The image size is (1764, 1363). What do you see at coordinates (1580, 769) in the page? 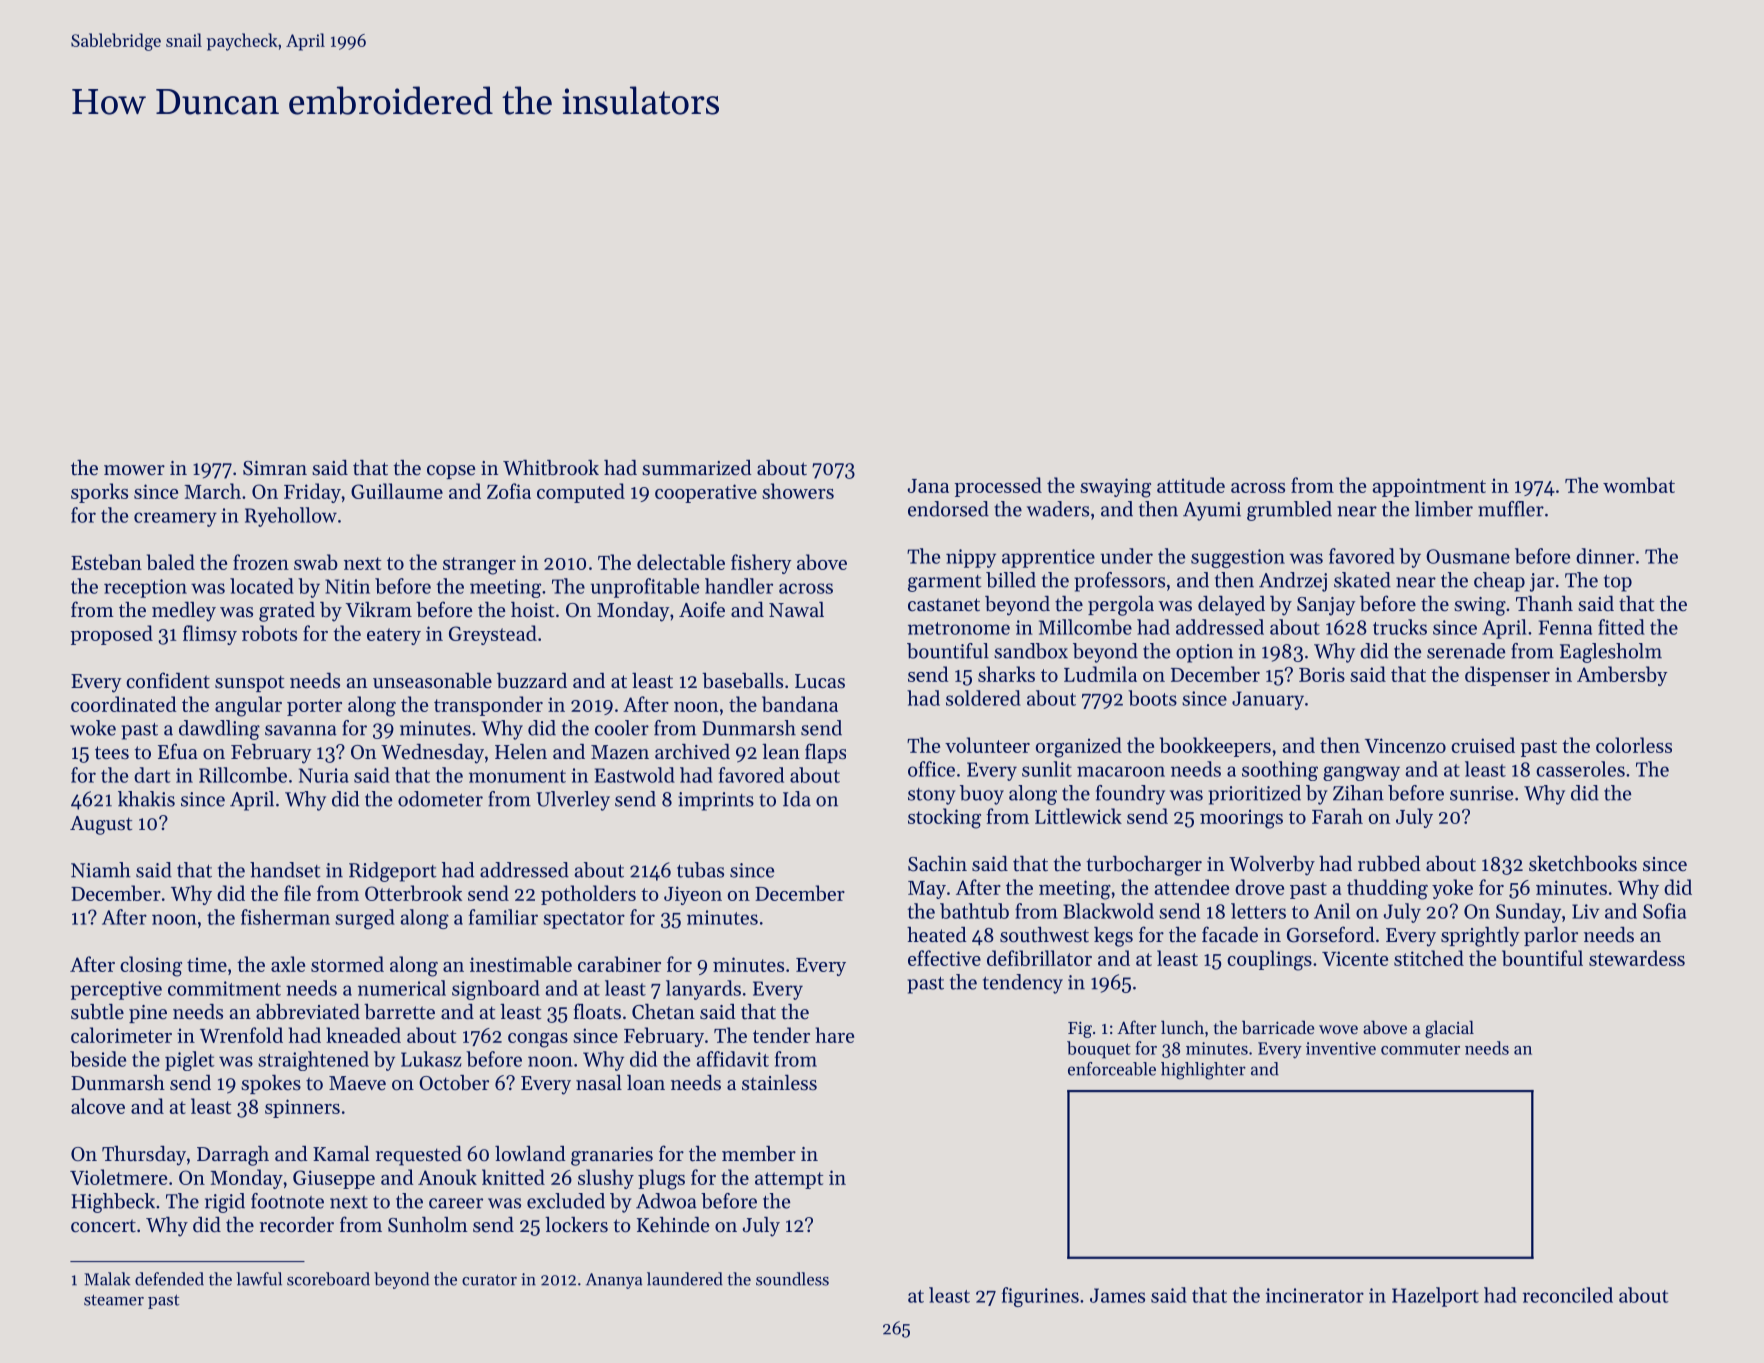
I see `casseroles` at bounding box center [1580, 769].
